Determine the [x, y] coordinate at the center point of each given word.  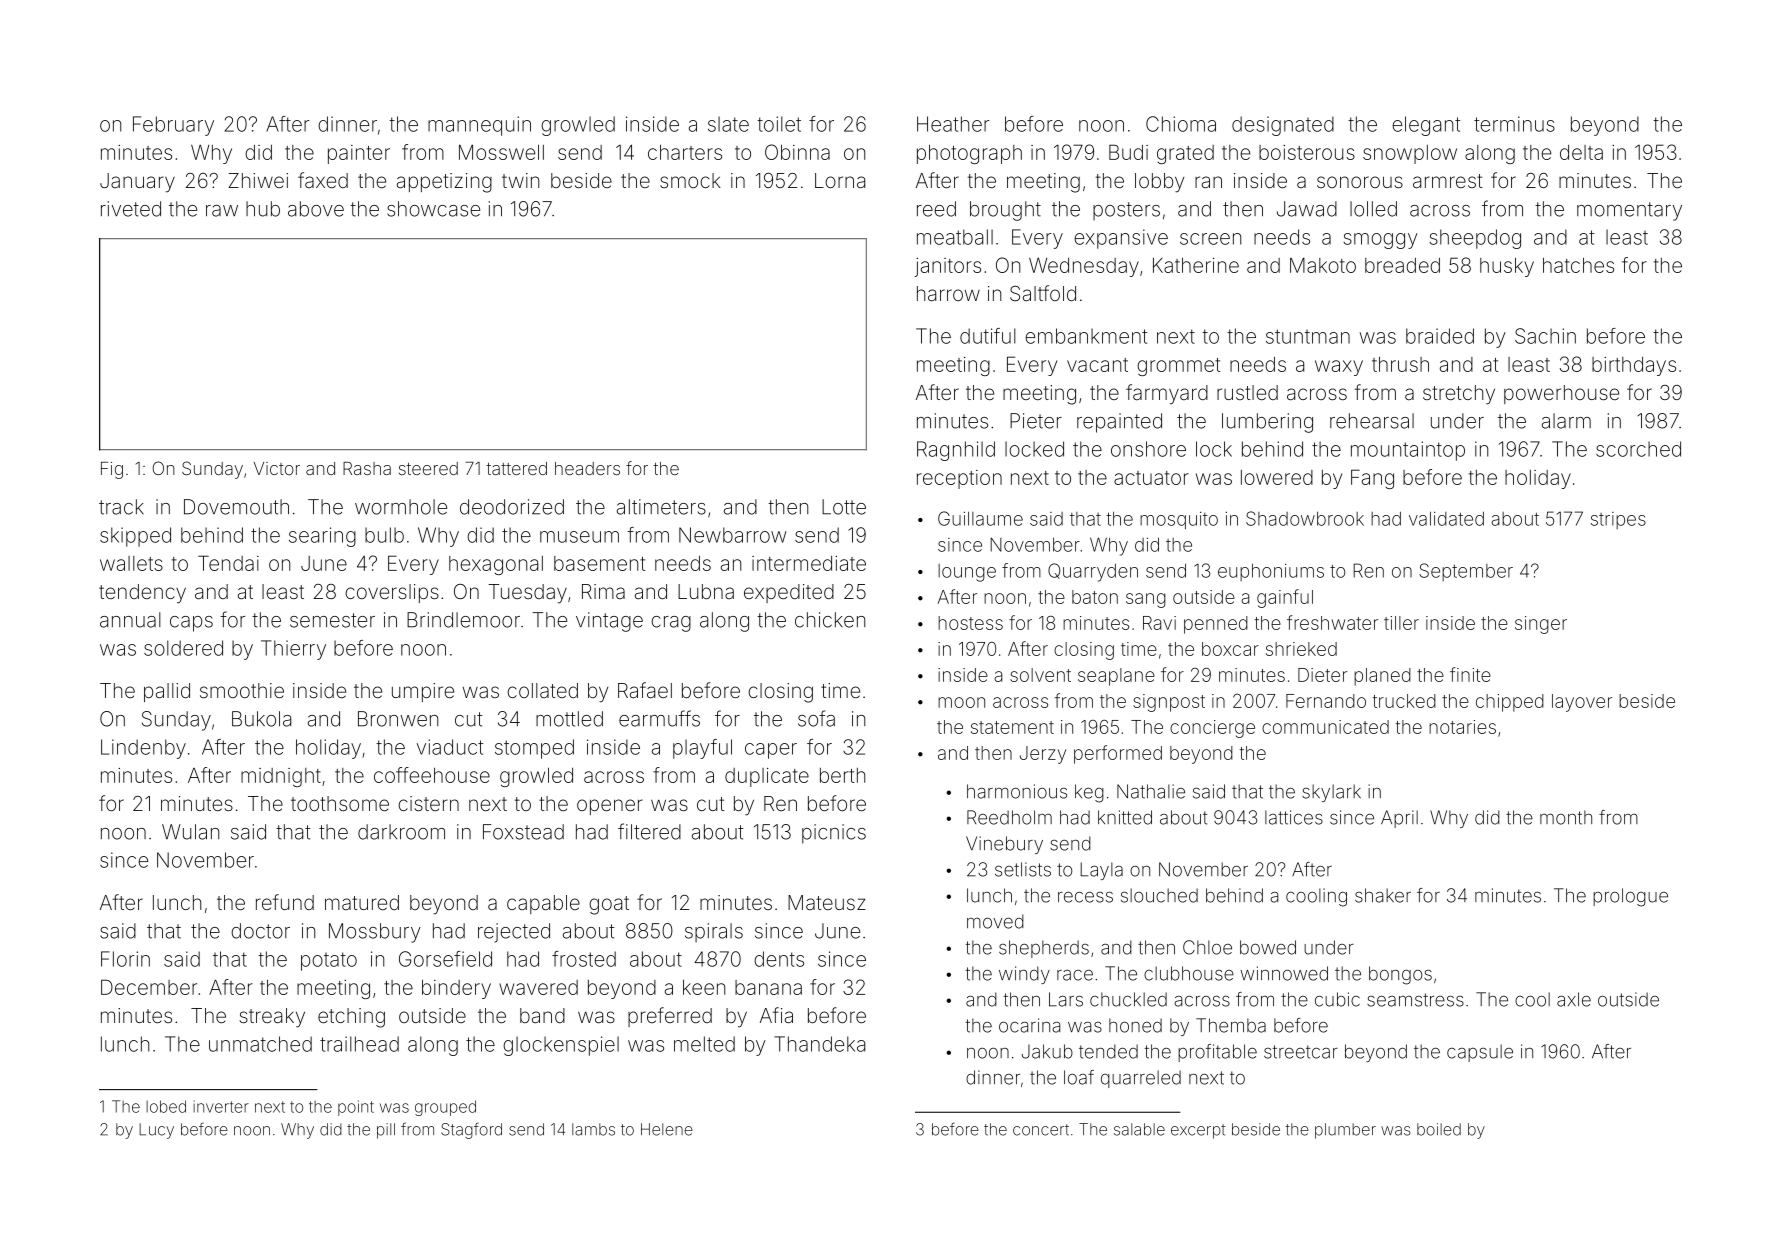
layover [1582, 703]
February [173, 126]
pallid [167, 692]
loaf [1079, 1077]
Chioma [1181, 124]
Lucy [156, 1131]
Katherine [1196, 265]
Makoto [1323, 265]
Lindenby [143, 749]
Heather [953, 124]
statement [1012, 727]
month [1566, 817]
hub [263, 209]
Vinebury [1004, 845]
